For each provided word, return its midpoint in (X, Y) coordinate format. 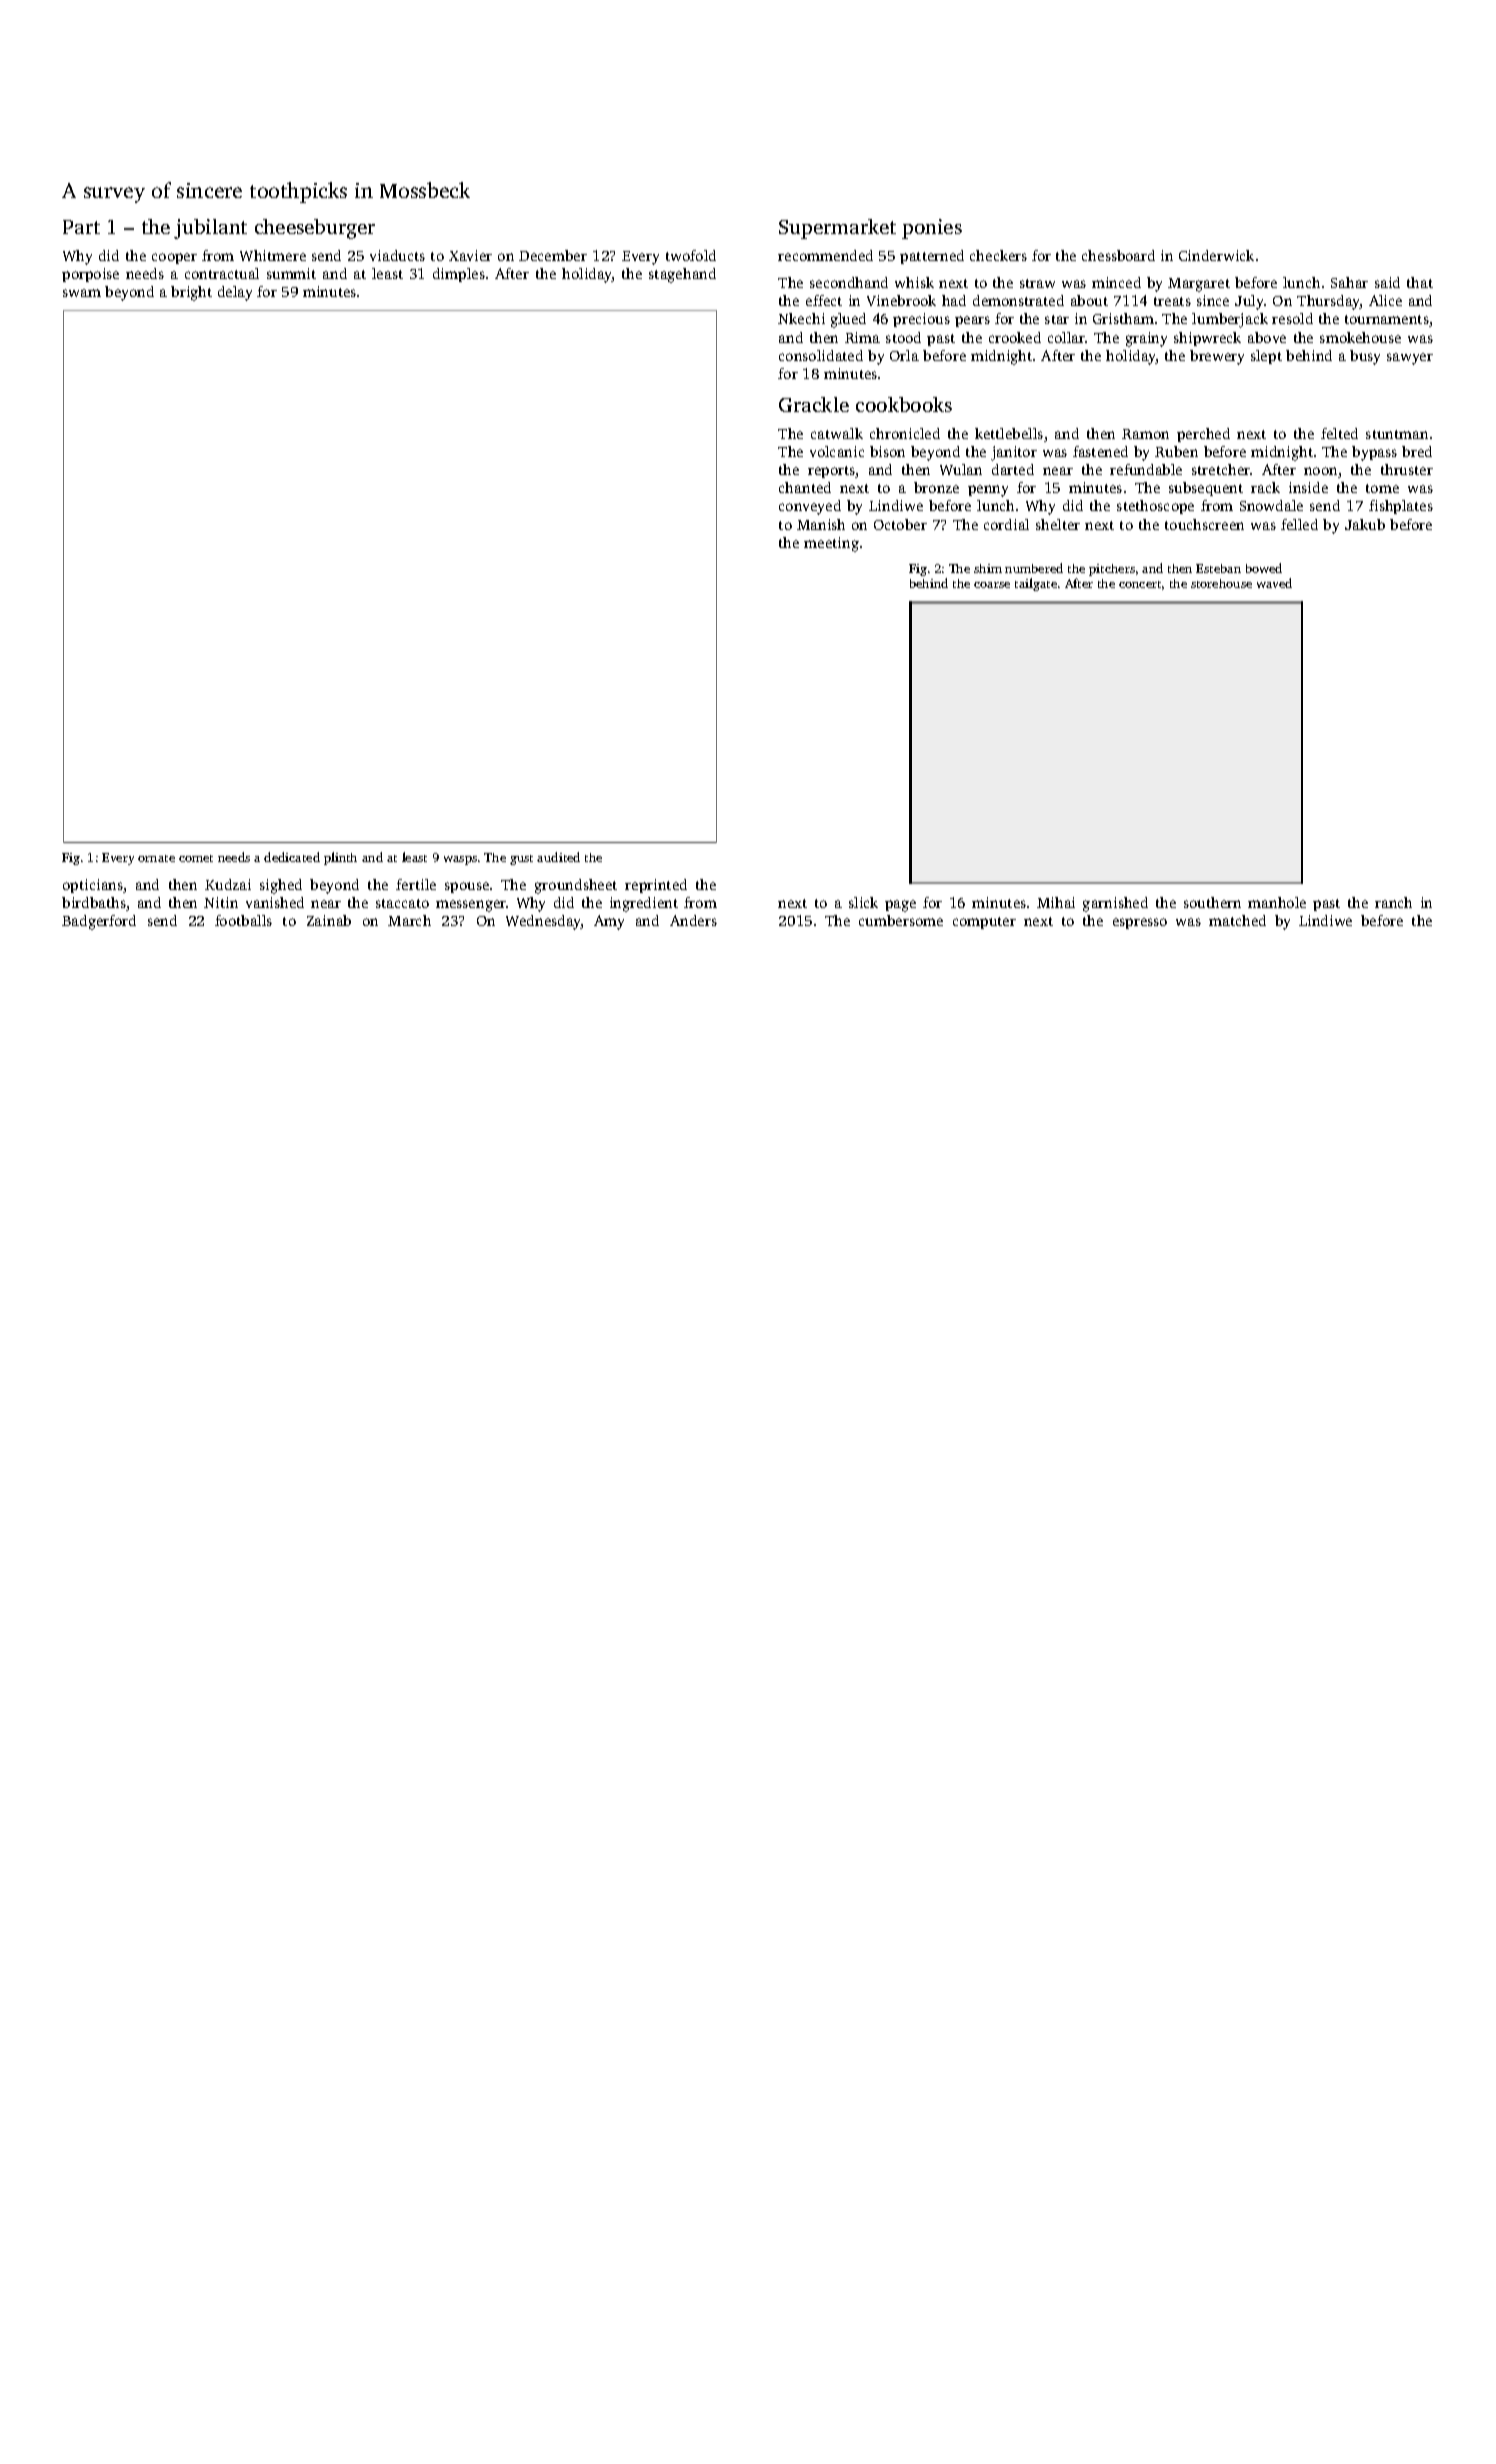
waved (1274, 583)
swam (82, 293)
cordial (1006, 524)
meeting (831, 544)
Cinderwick (1216, 255)
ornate (156, 858)
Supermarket (837, 229)
